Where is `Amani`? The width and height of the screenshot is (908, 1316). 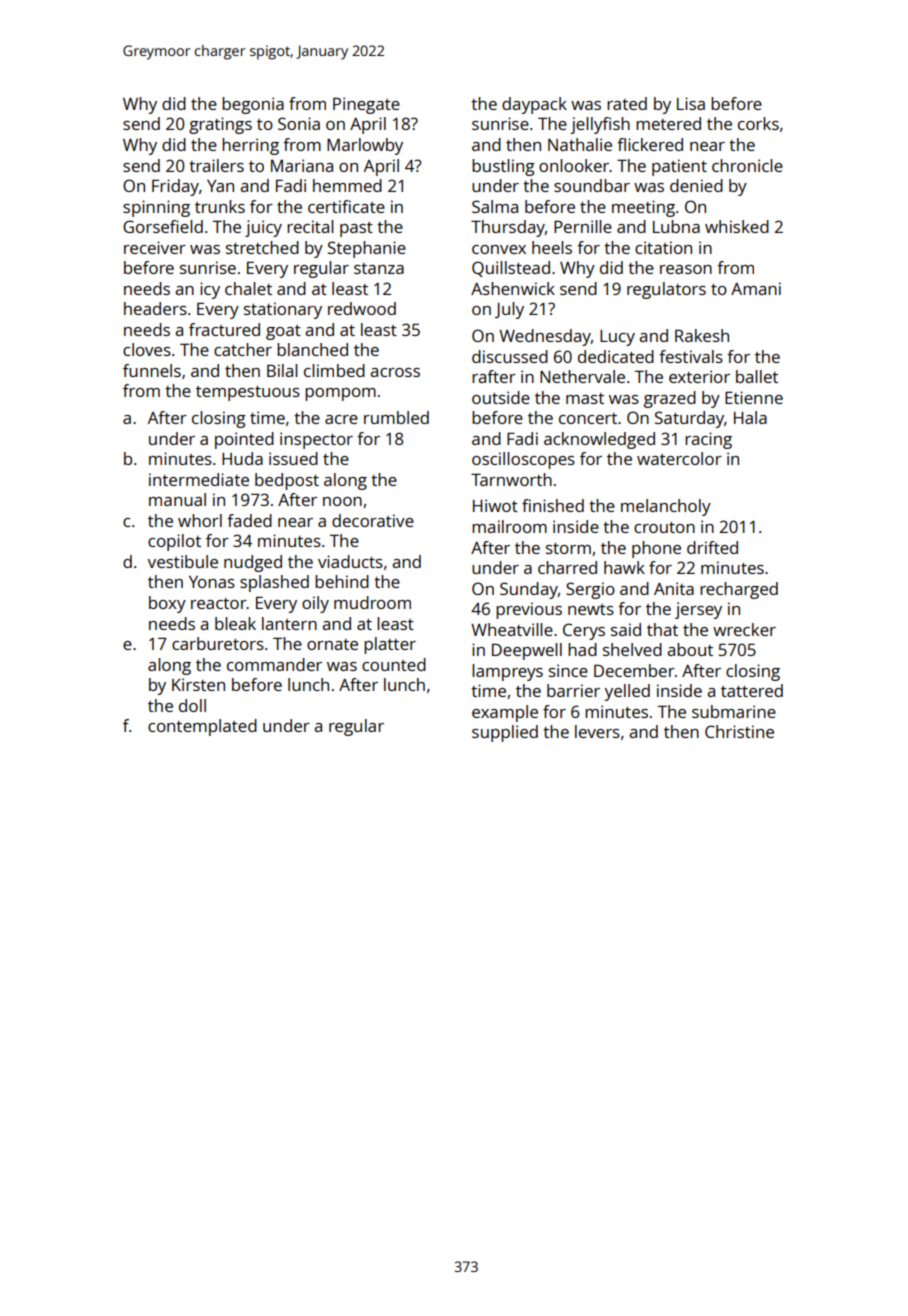 Amani is located at coordinates (756, 288).
